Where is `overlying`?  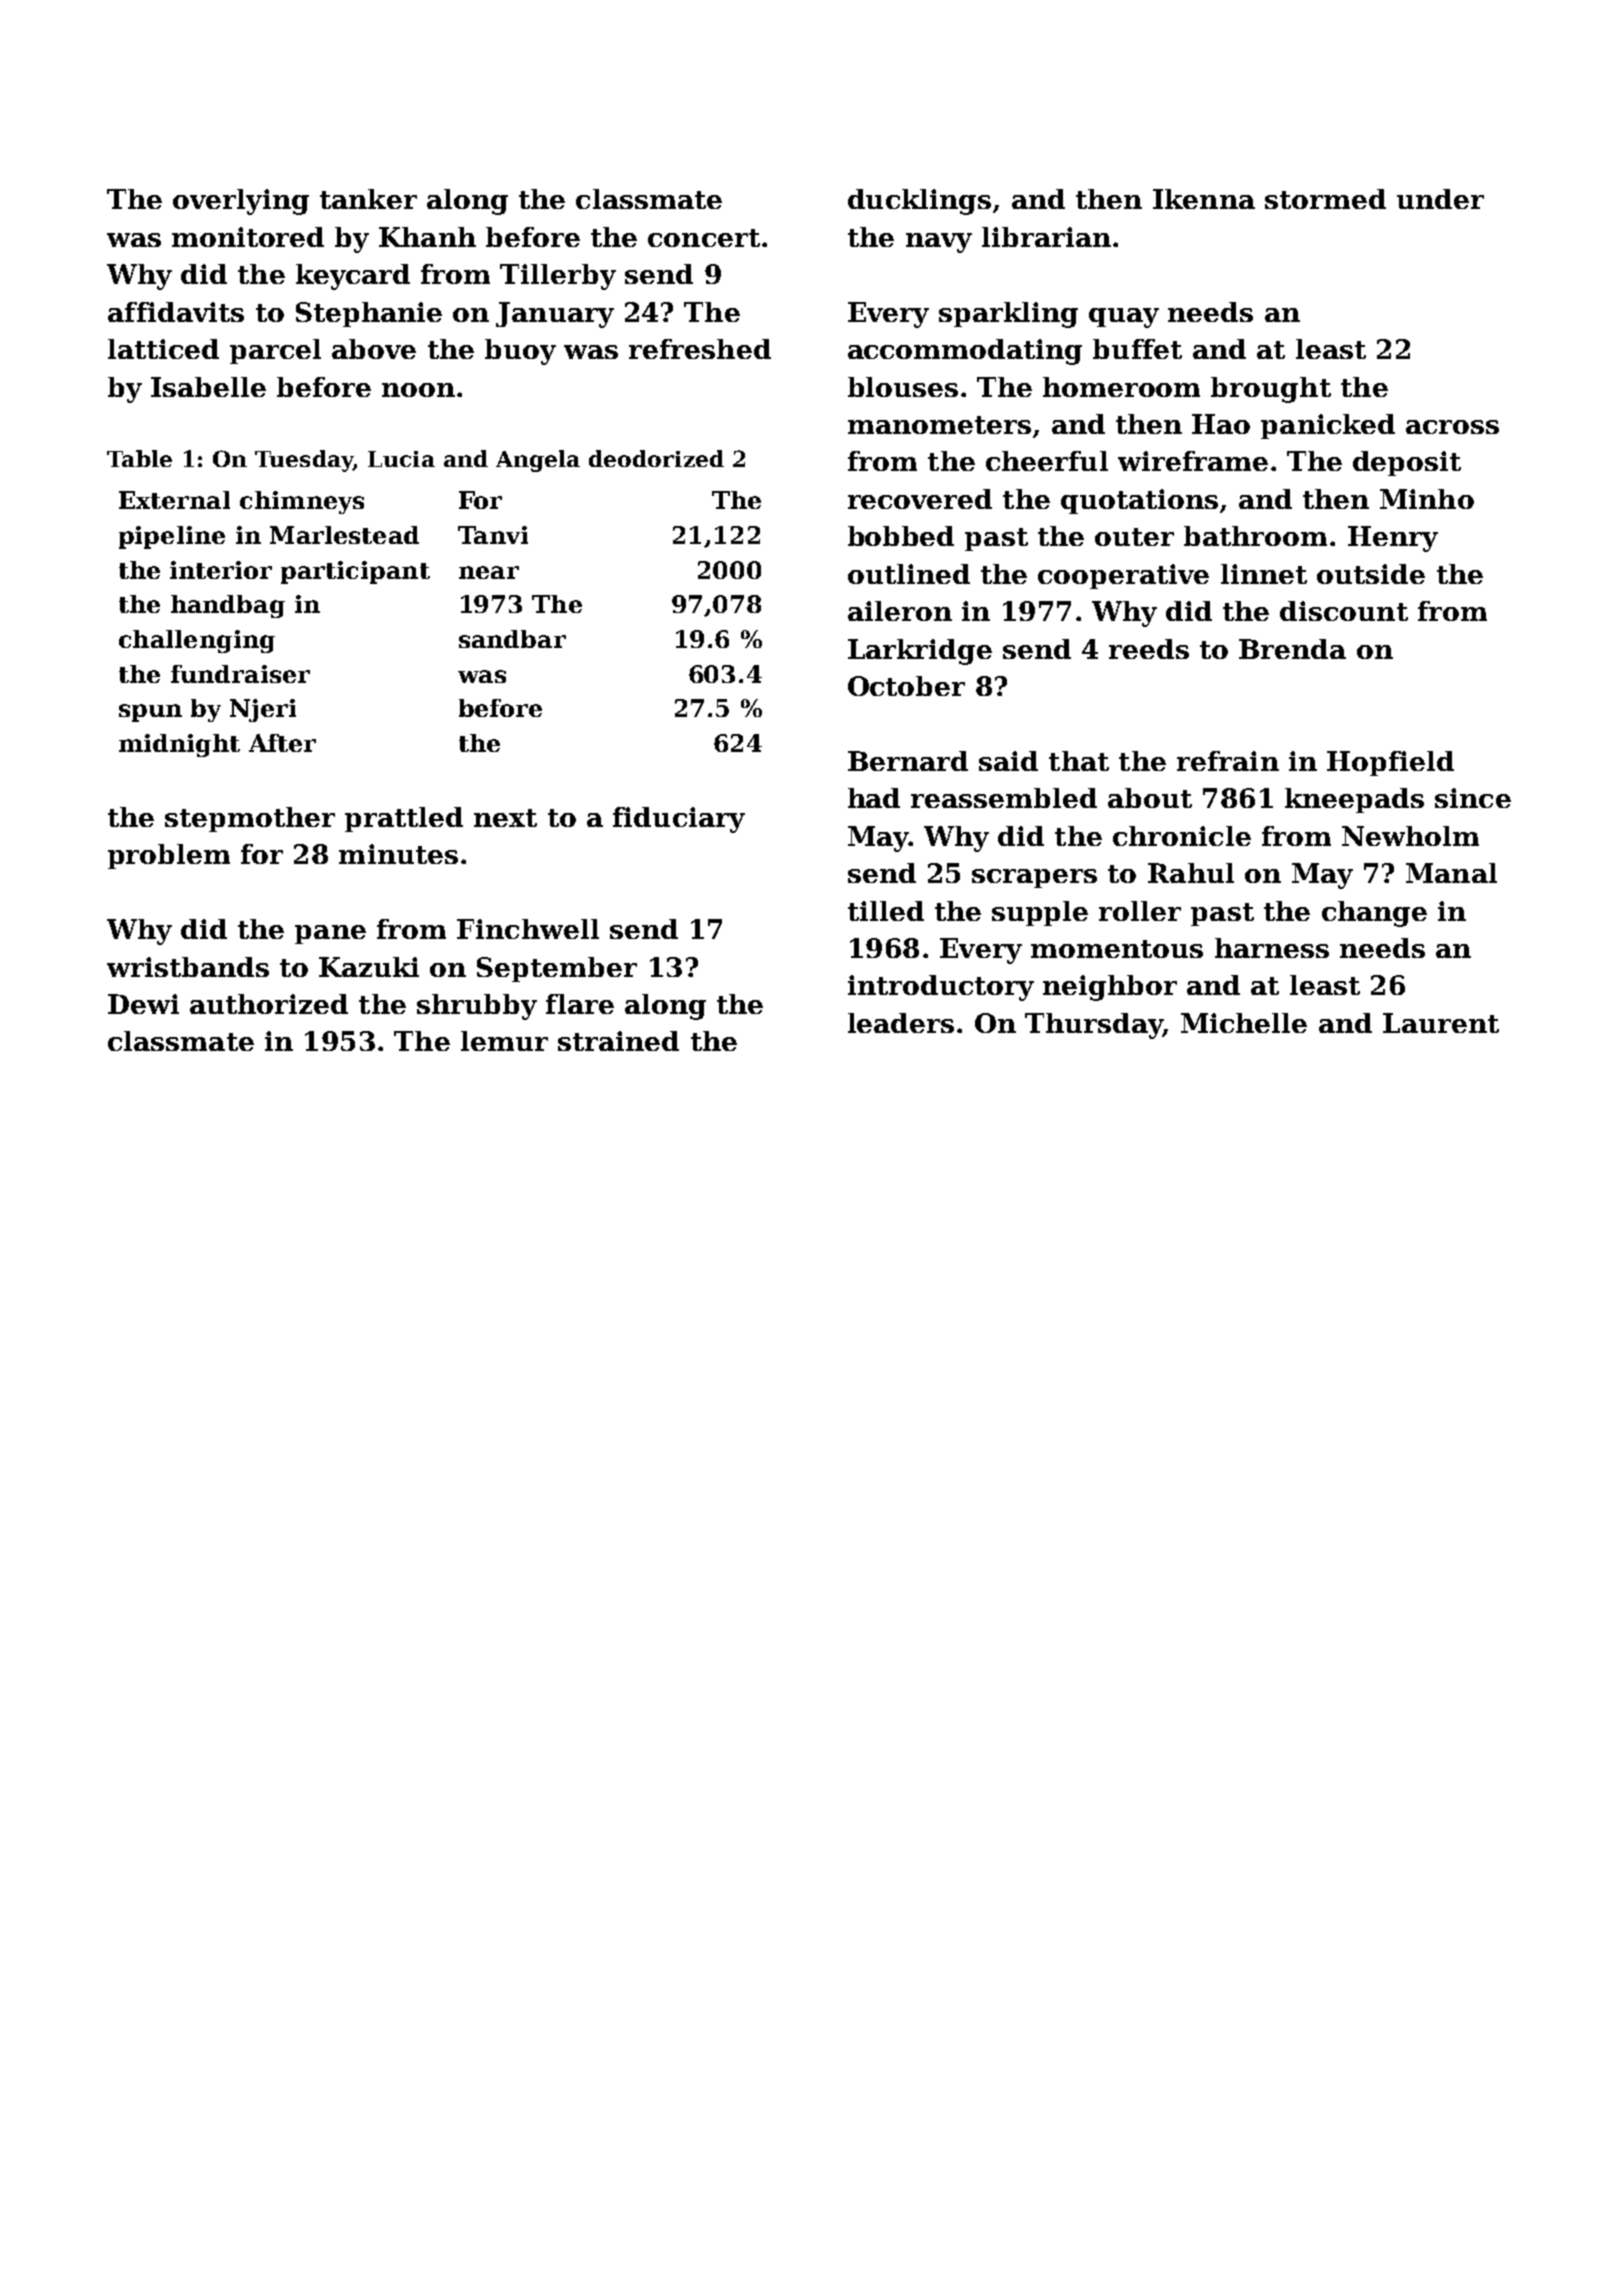
overlying is located at coordinates (241, 202).
